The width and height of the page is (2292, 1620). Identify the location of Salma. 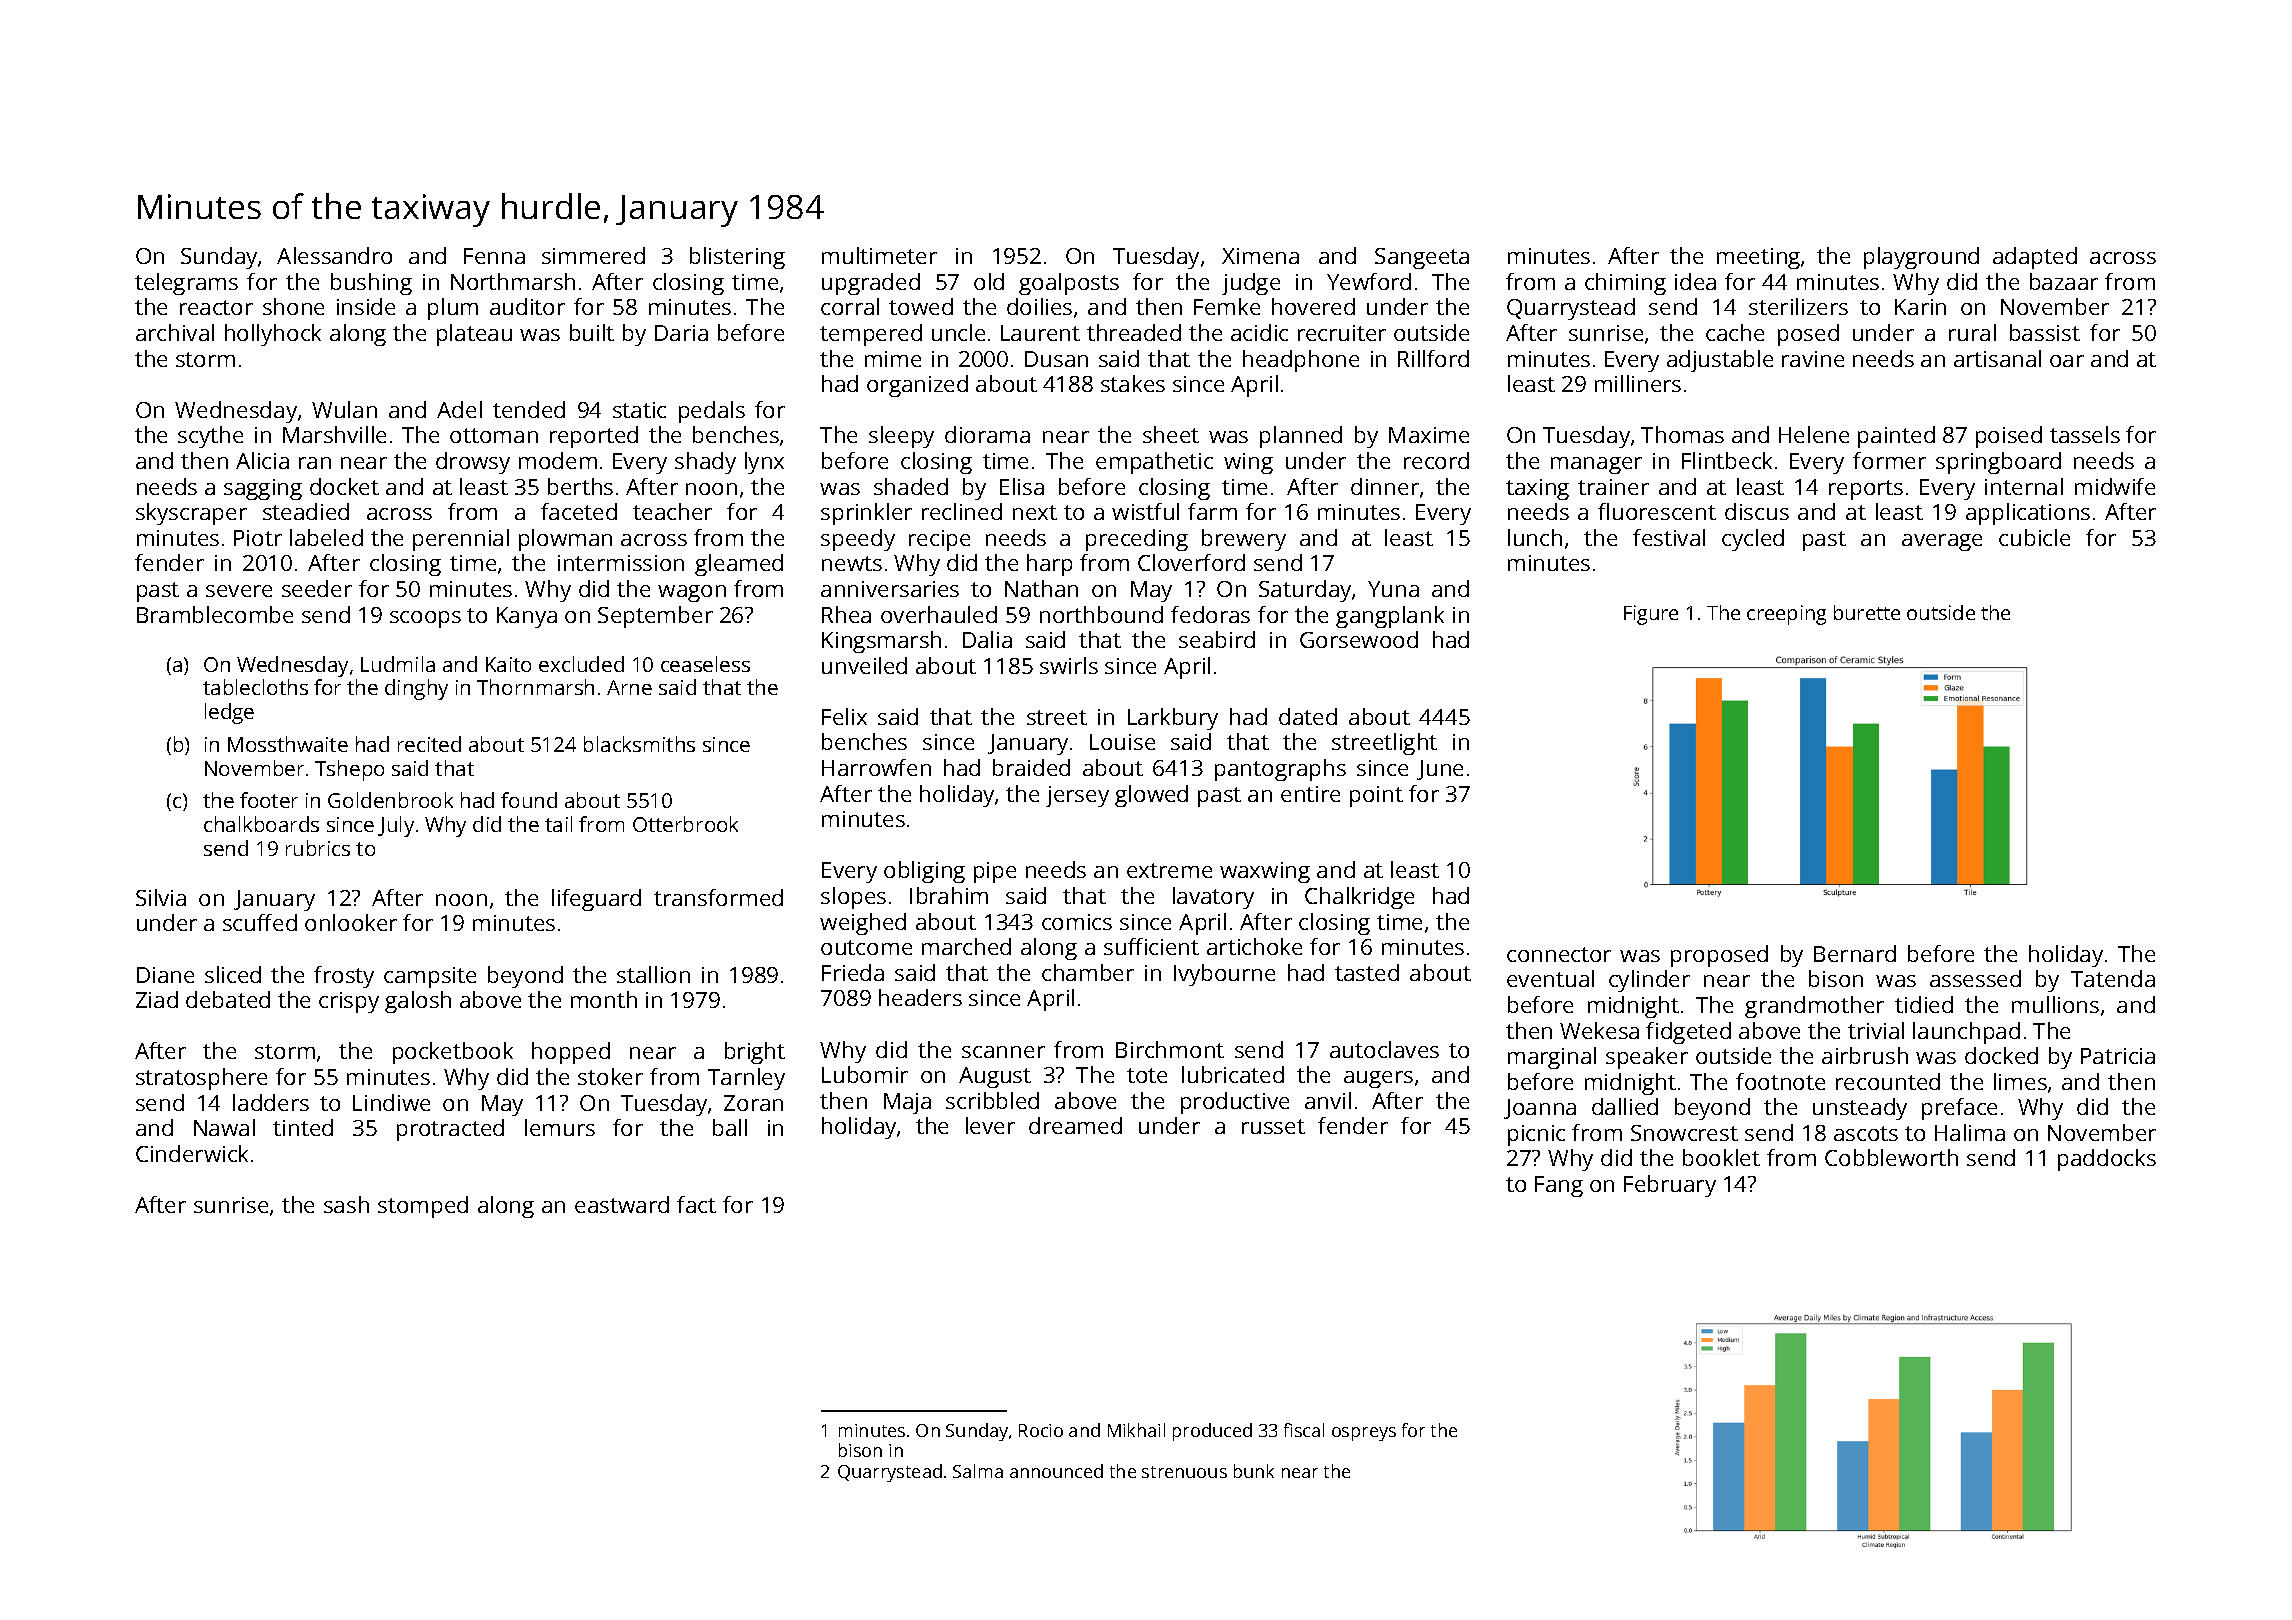
(978, 1471).
